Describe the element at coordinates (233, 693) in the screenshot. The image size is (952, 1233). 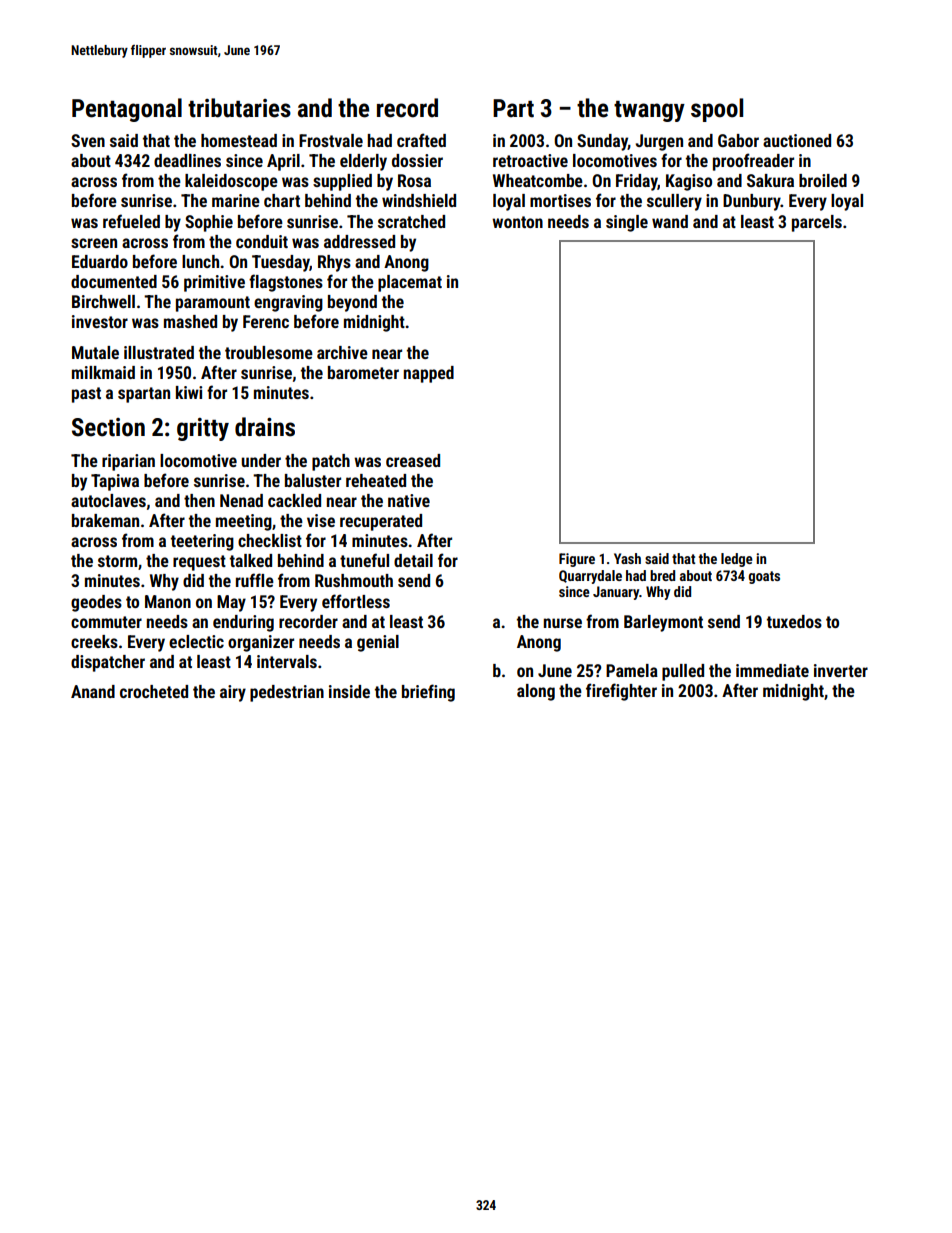
I see `airy` at that location.
